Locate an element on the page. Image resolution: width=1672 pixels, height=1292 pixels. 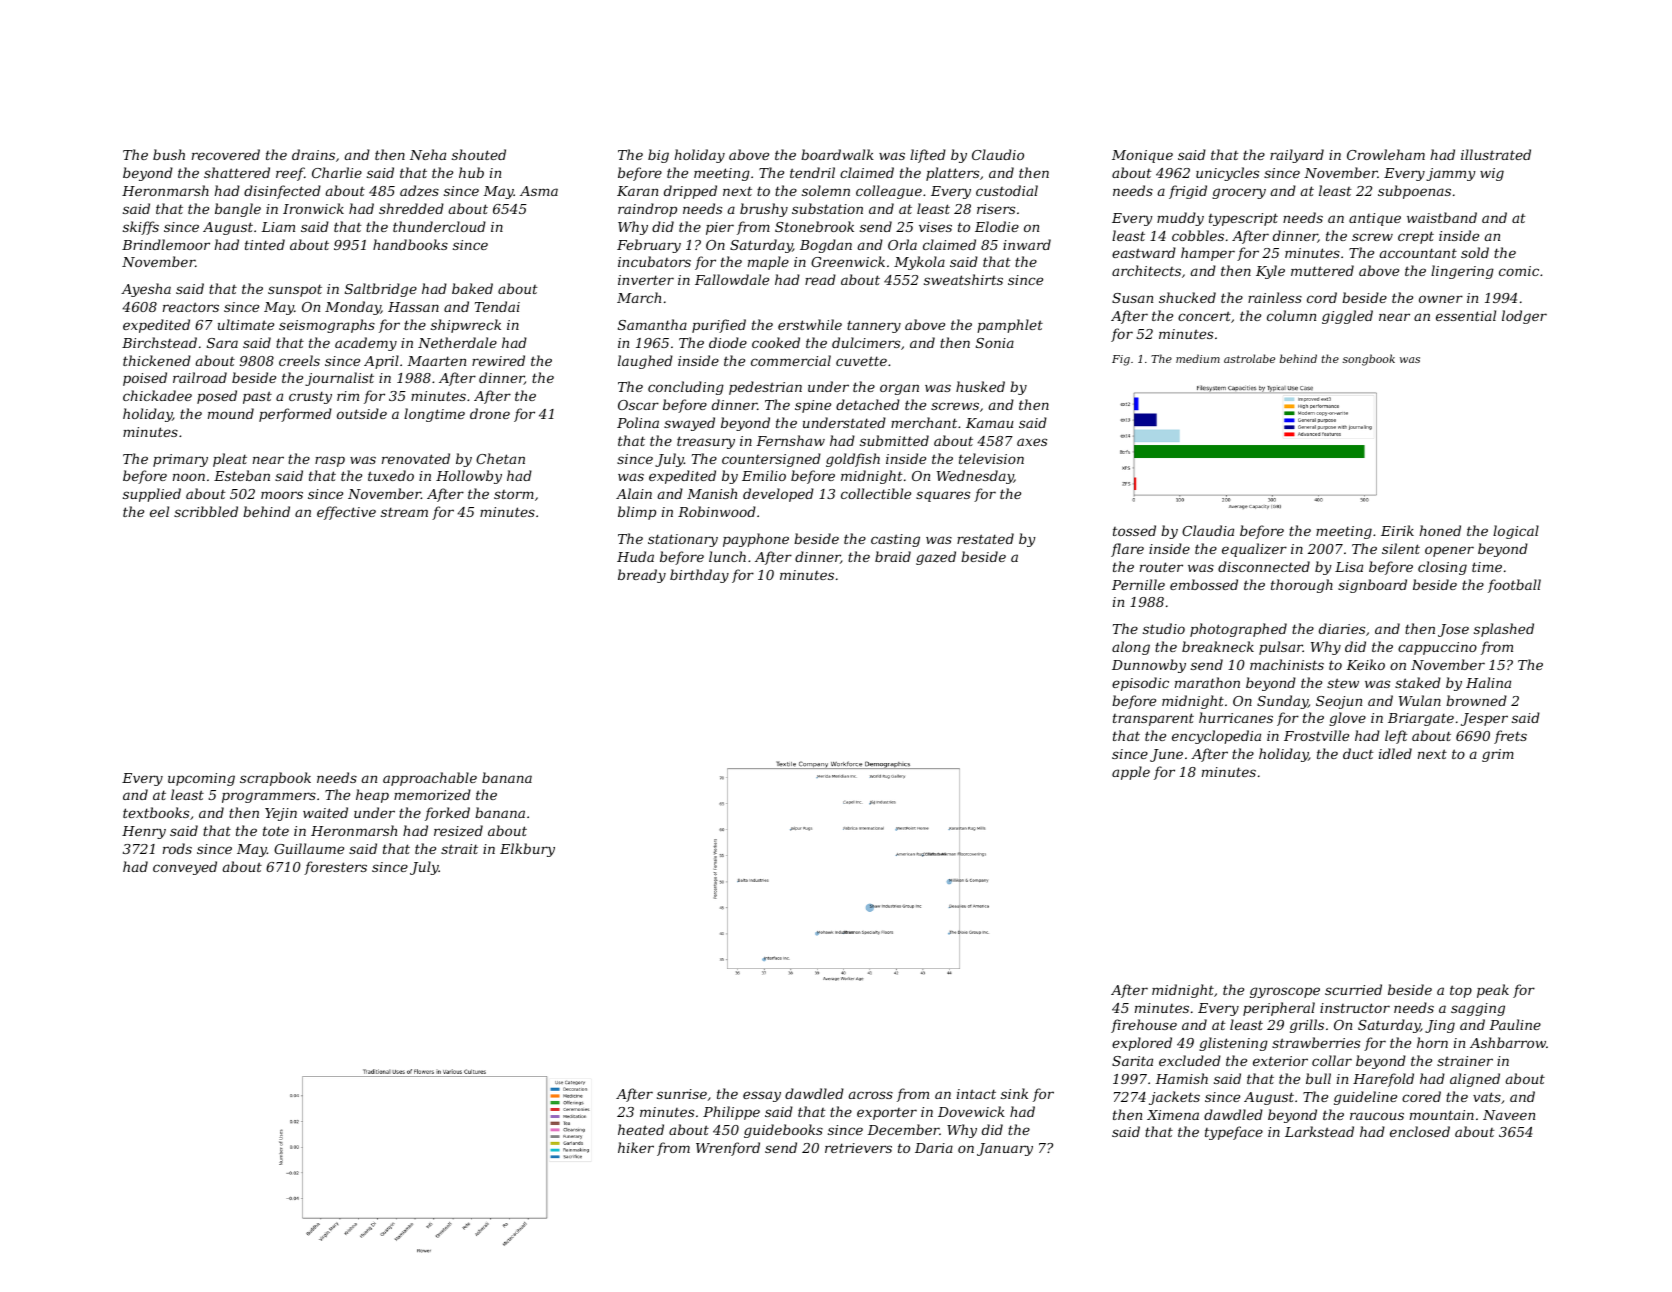
Claudio is located at coordinates (998, 154).
